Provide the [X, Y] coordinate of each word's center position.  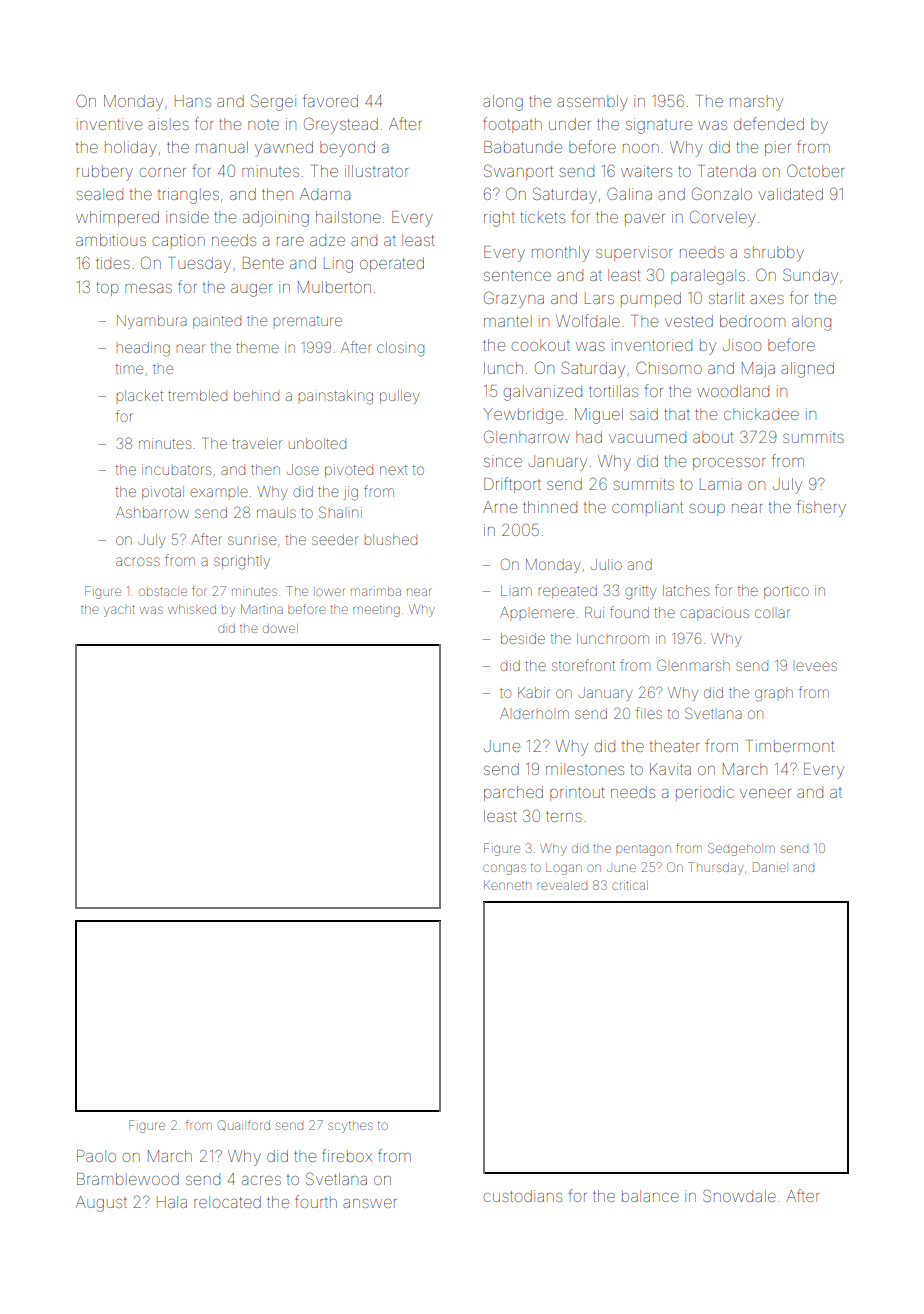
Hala [172, 1202]
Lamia [720, 484]
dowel [280, 628]
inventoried [652, 345]
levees [816, 666]
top [107, 289]
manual [222, 147]
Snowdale [739, 1195]
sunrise [252, 540]
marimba [376, 591]
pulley [399, 397]
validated [790, 194]
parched [513, 793]
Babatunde [523, 147]
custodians [523, 1196]
